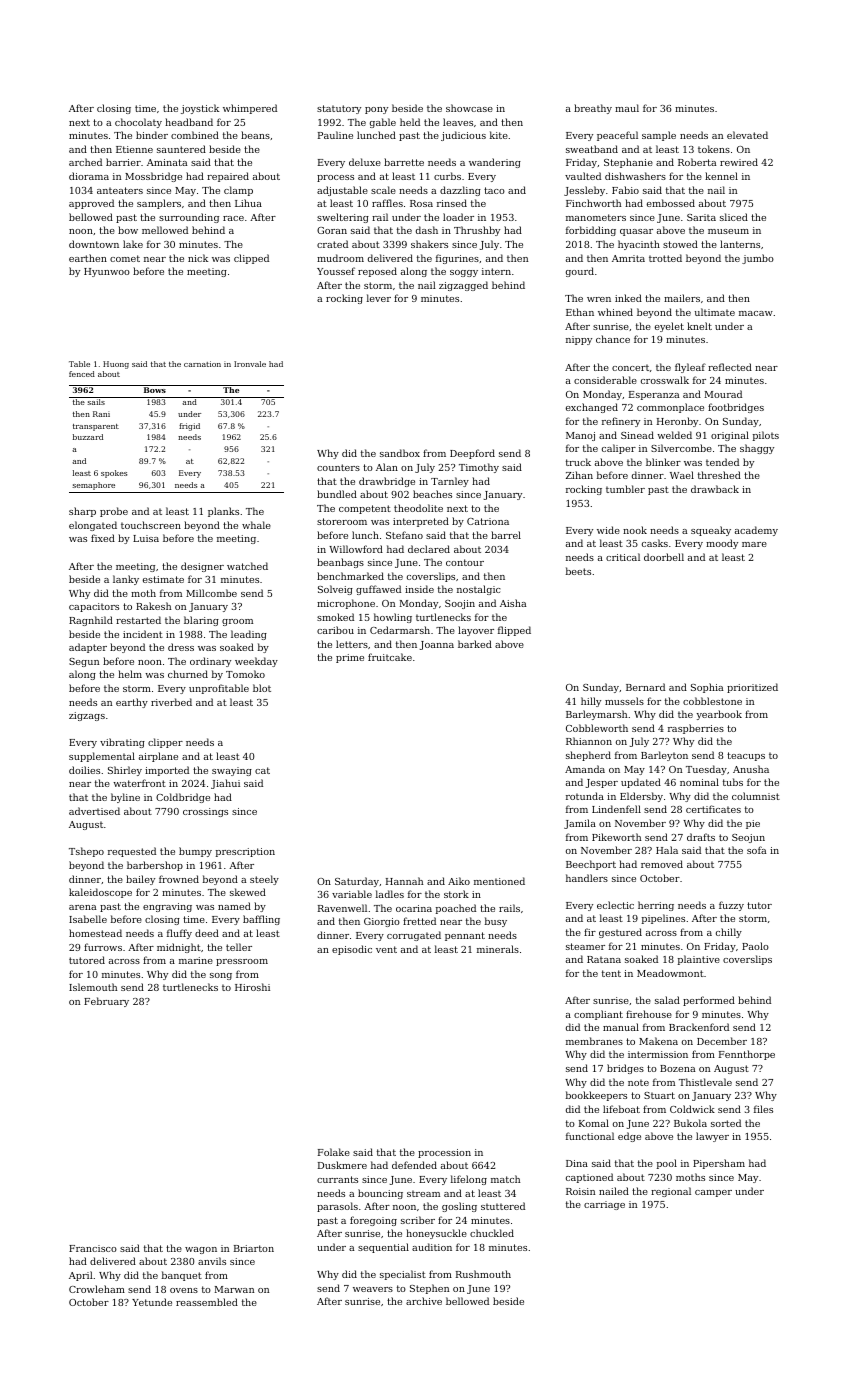  Describe the element at coordinates (387, 203) in the document. I see `raffles` at that location.
